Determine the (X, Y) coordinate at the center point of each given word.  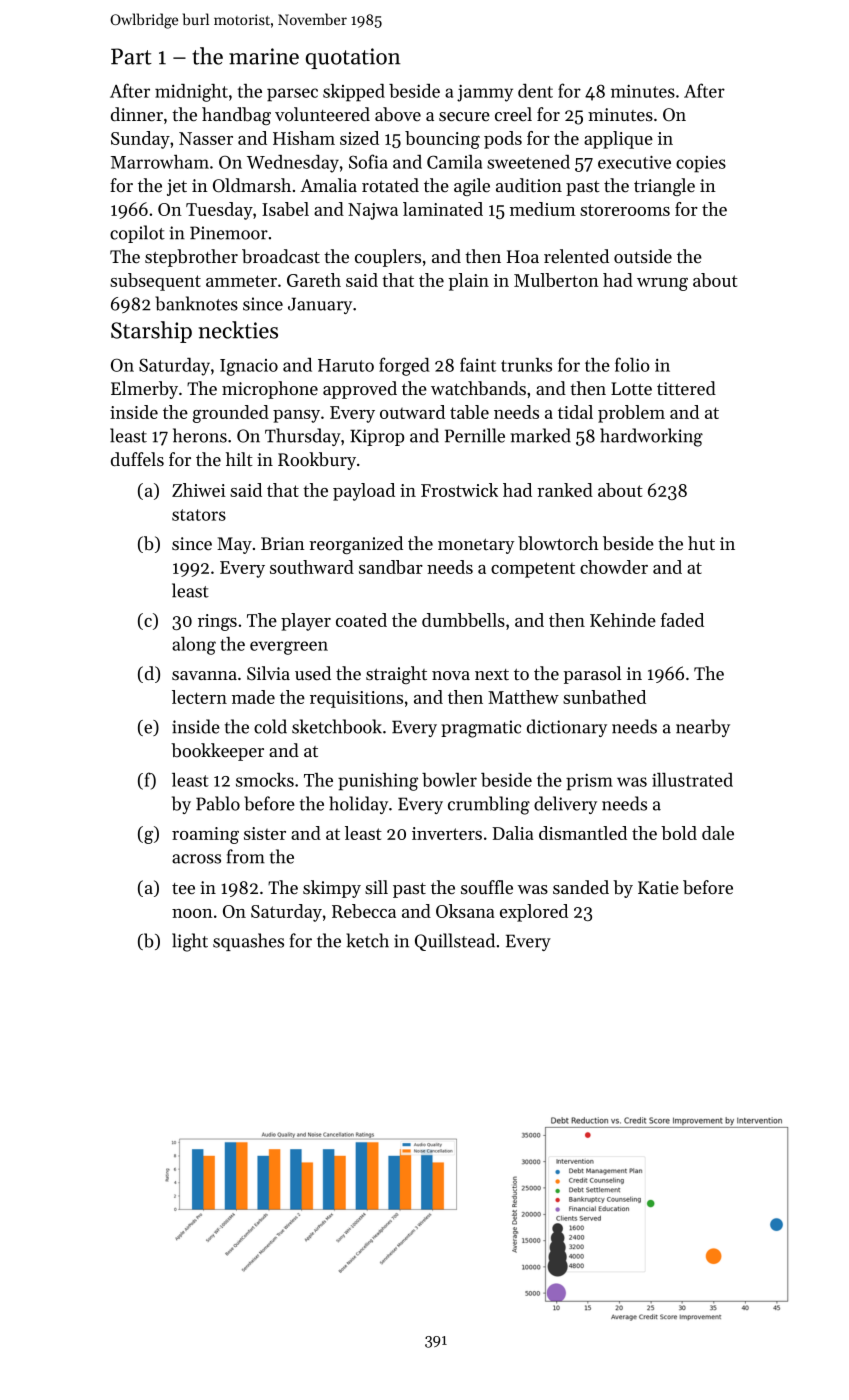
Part (131, 56)
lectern (199, 697)
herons (200, 435)
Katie (658, 887)
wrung (662, 284)
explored (534, 913)
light (190, 942)
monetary (476, 546)
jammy (485, 93)
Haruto (346, 365)
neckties (238, 330)
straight (396, 675)
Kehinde (623, 620)
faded (682, 620)
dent (535, 91)
